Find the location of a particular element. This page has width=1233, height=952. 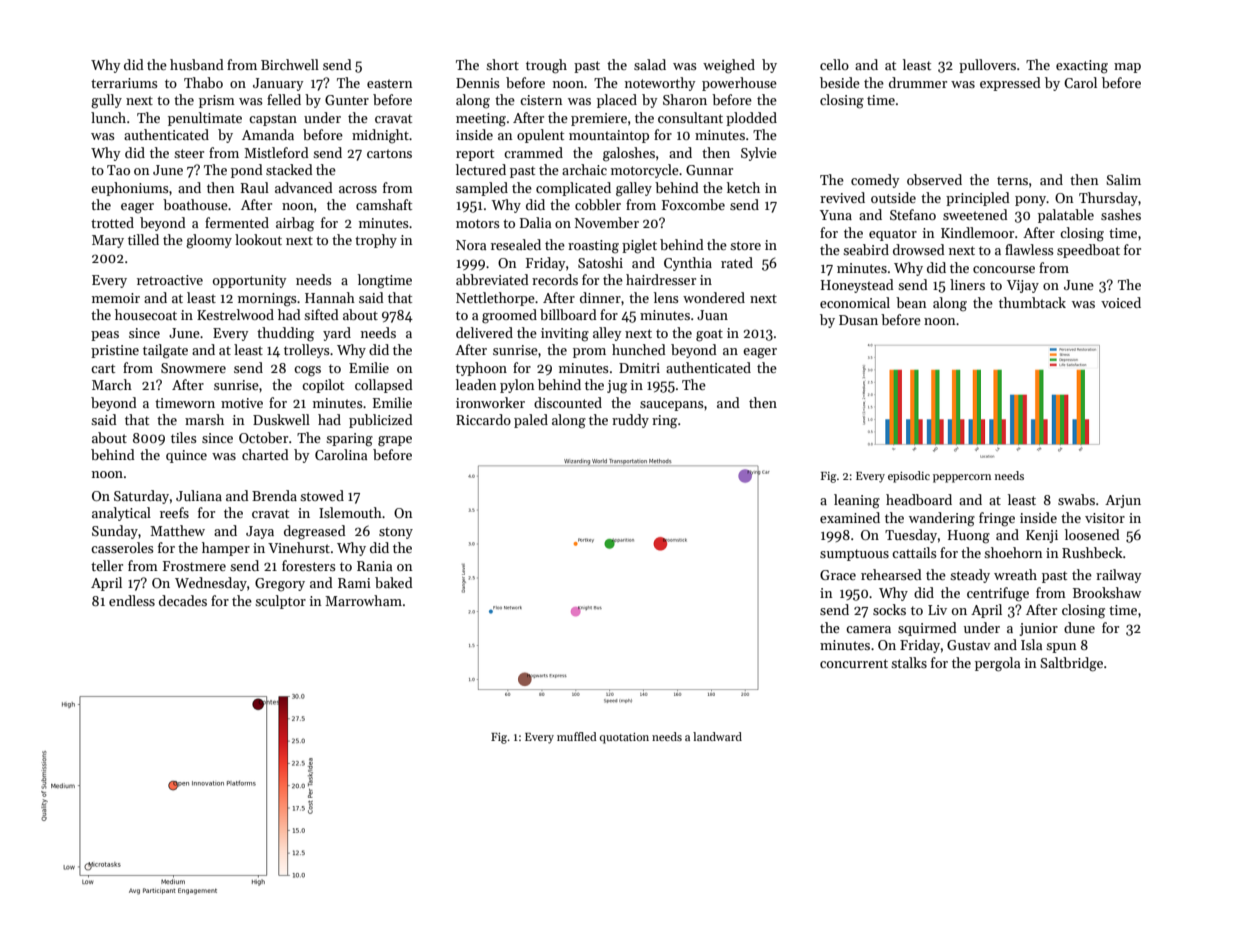

stony is located at coordinates (396, 533).
